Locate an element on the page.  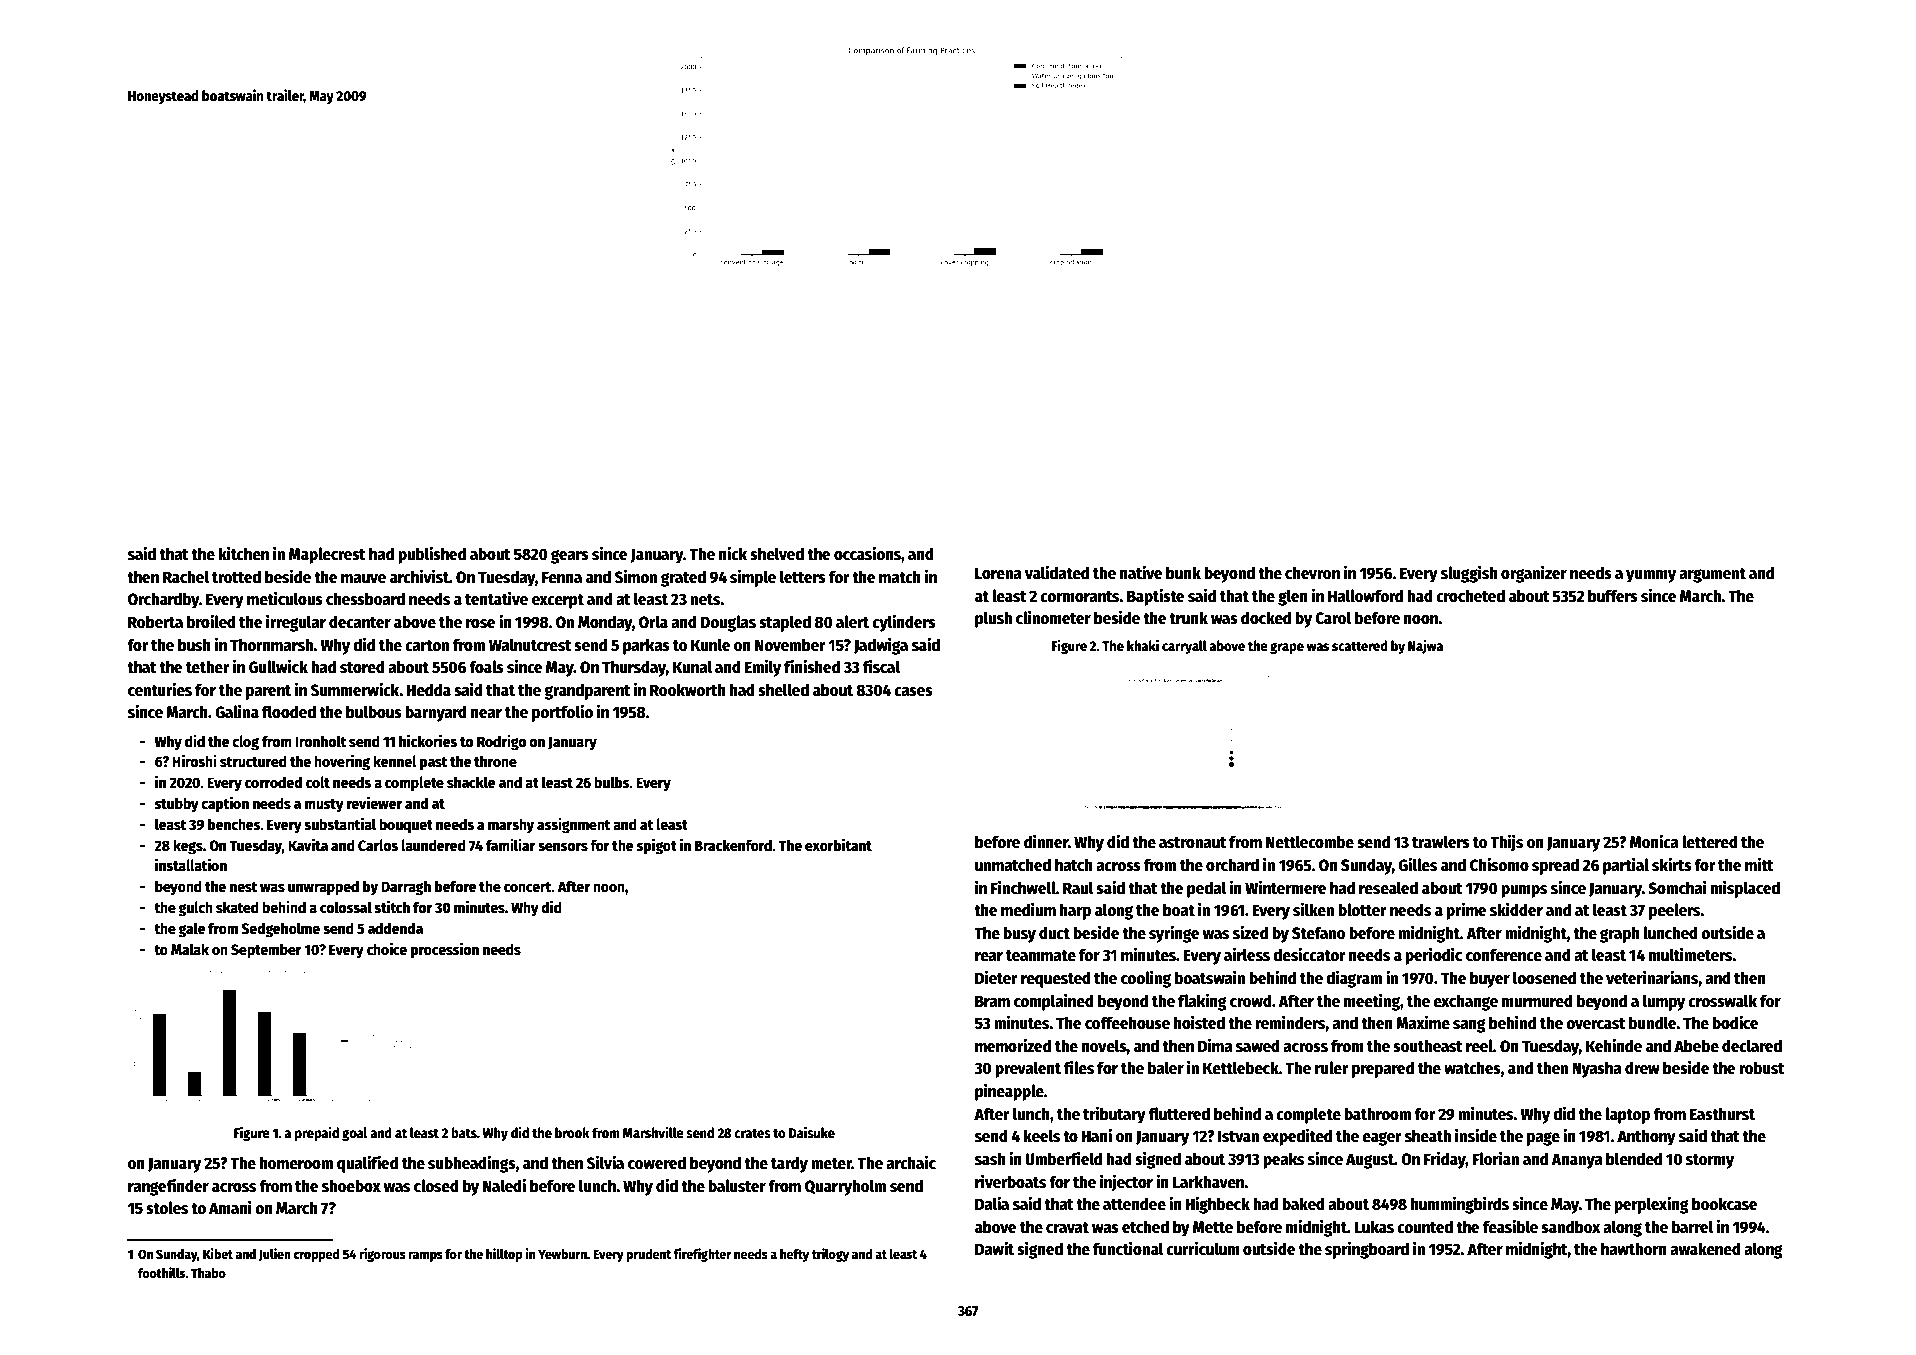
nick is located at coordinates (733, 553).
